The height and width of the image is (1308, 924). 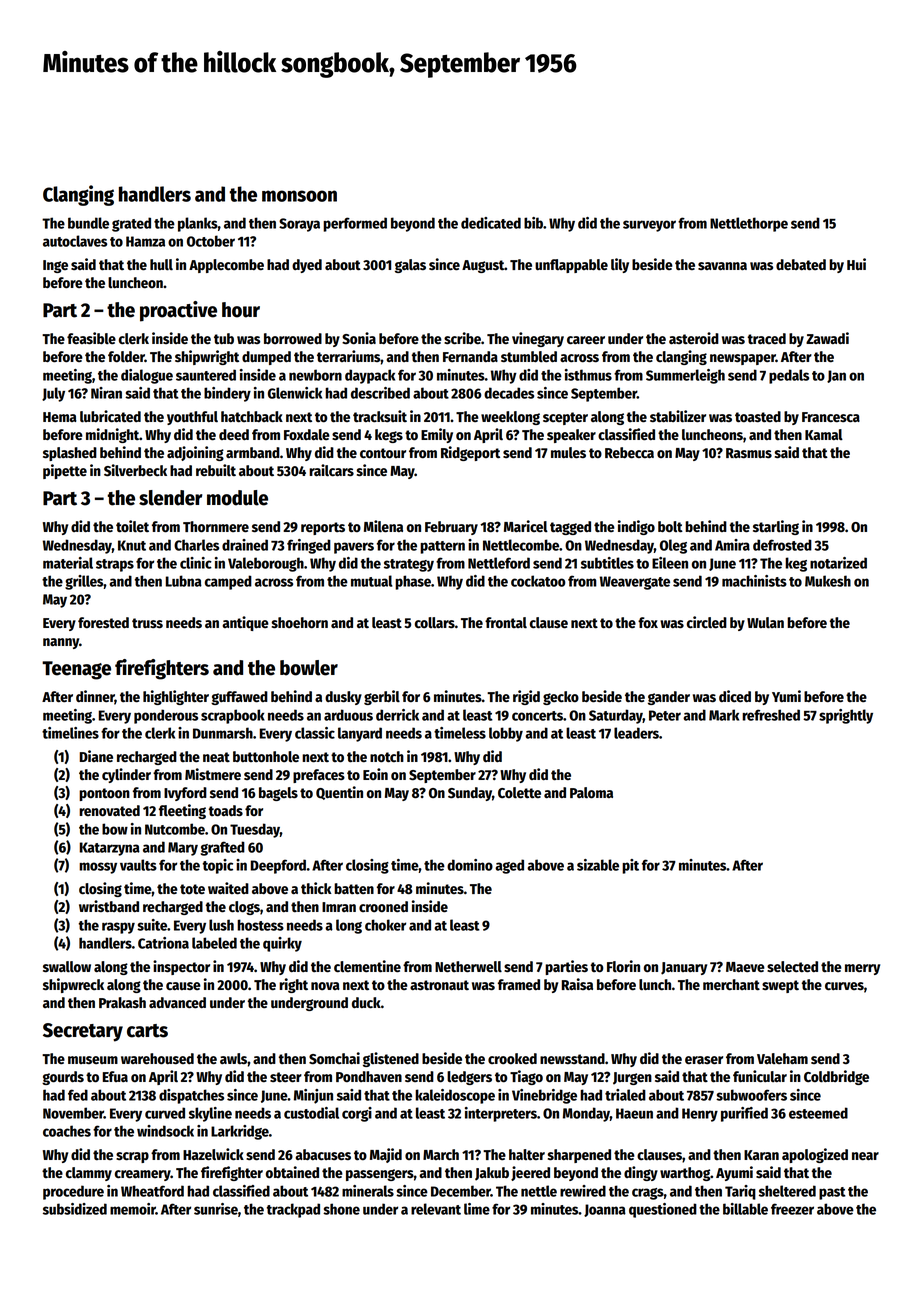 What do you see at coordinates (68, 563) in the image?
I see `material` at bounding box center [68, 563].
